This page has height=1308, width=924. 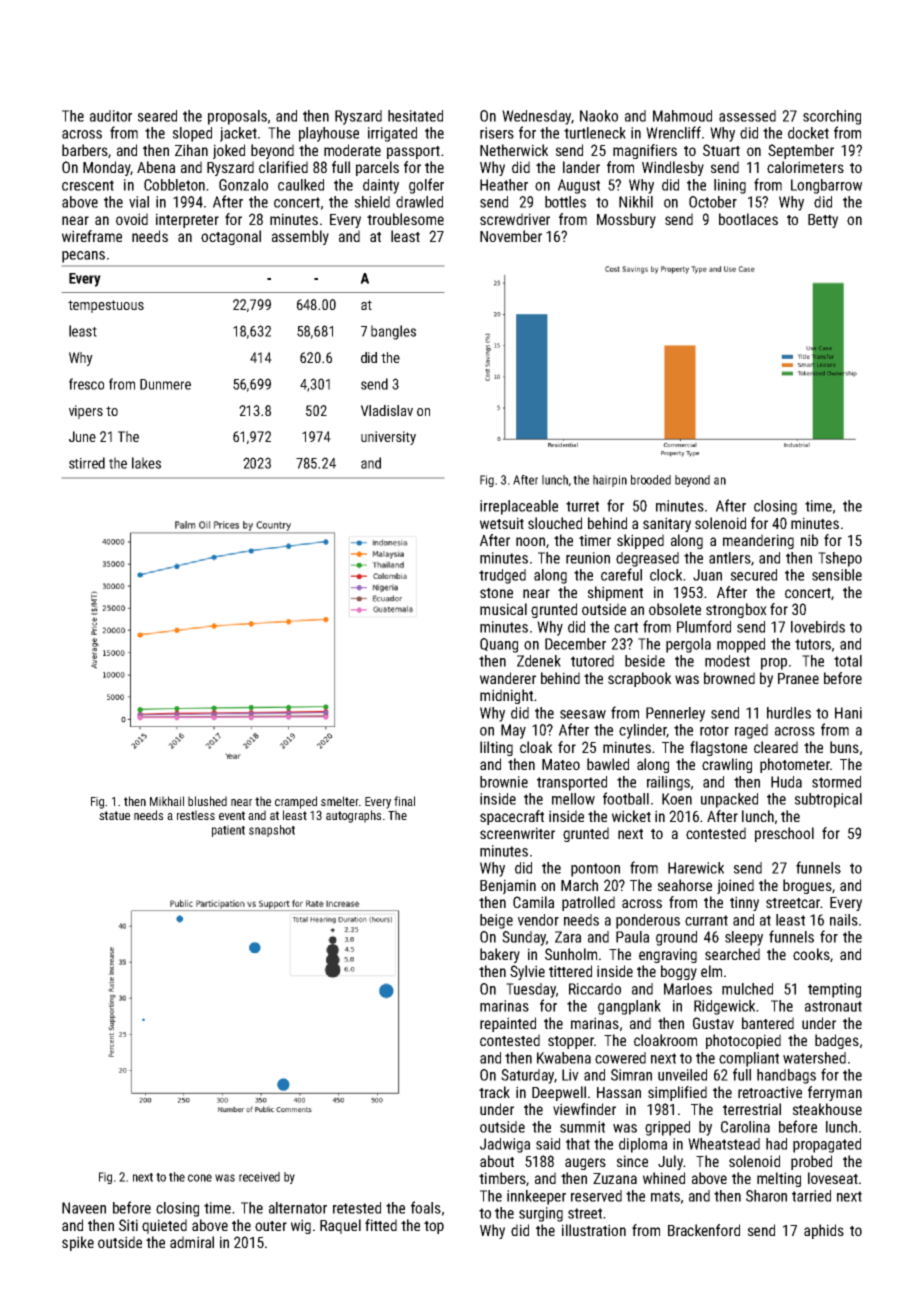 What do you see at coordinates (84, 1208) in the page?
I see `Naveen` at bounding box center [84, 1208].
